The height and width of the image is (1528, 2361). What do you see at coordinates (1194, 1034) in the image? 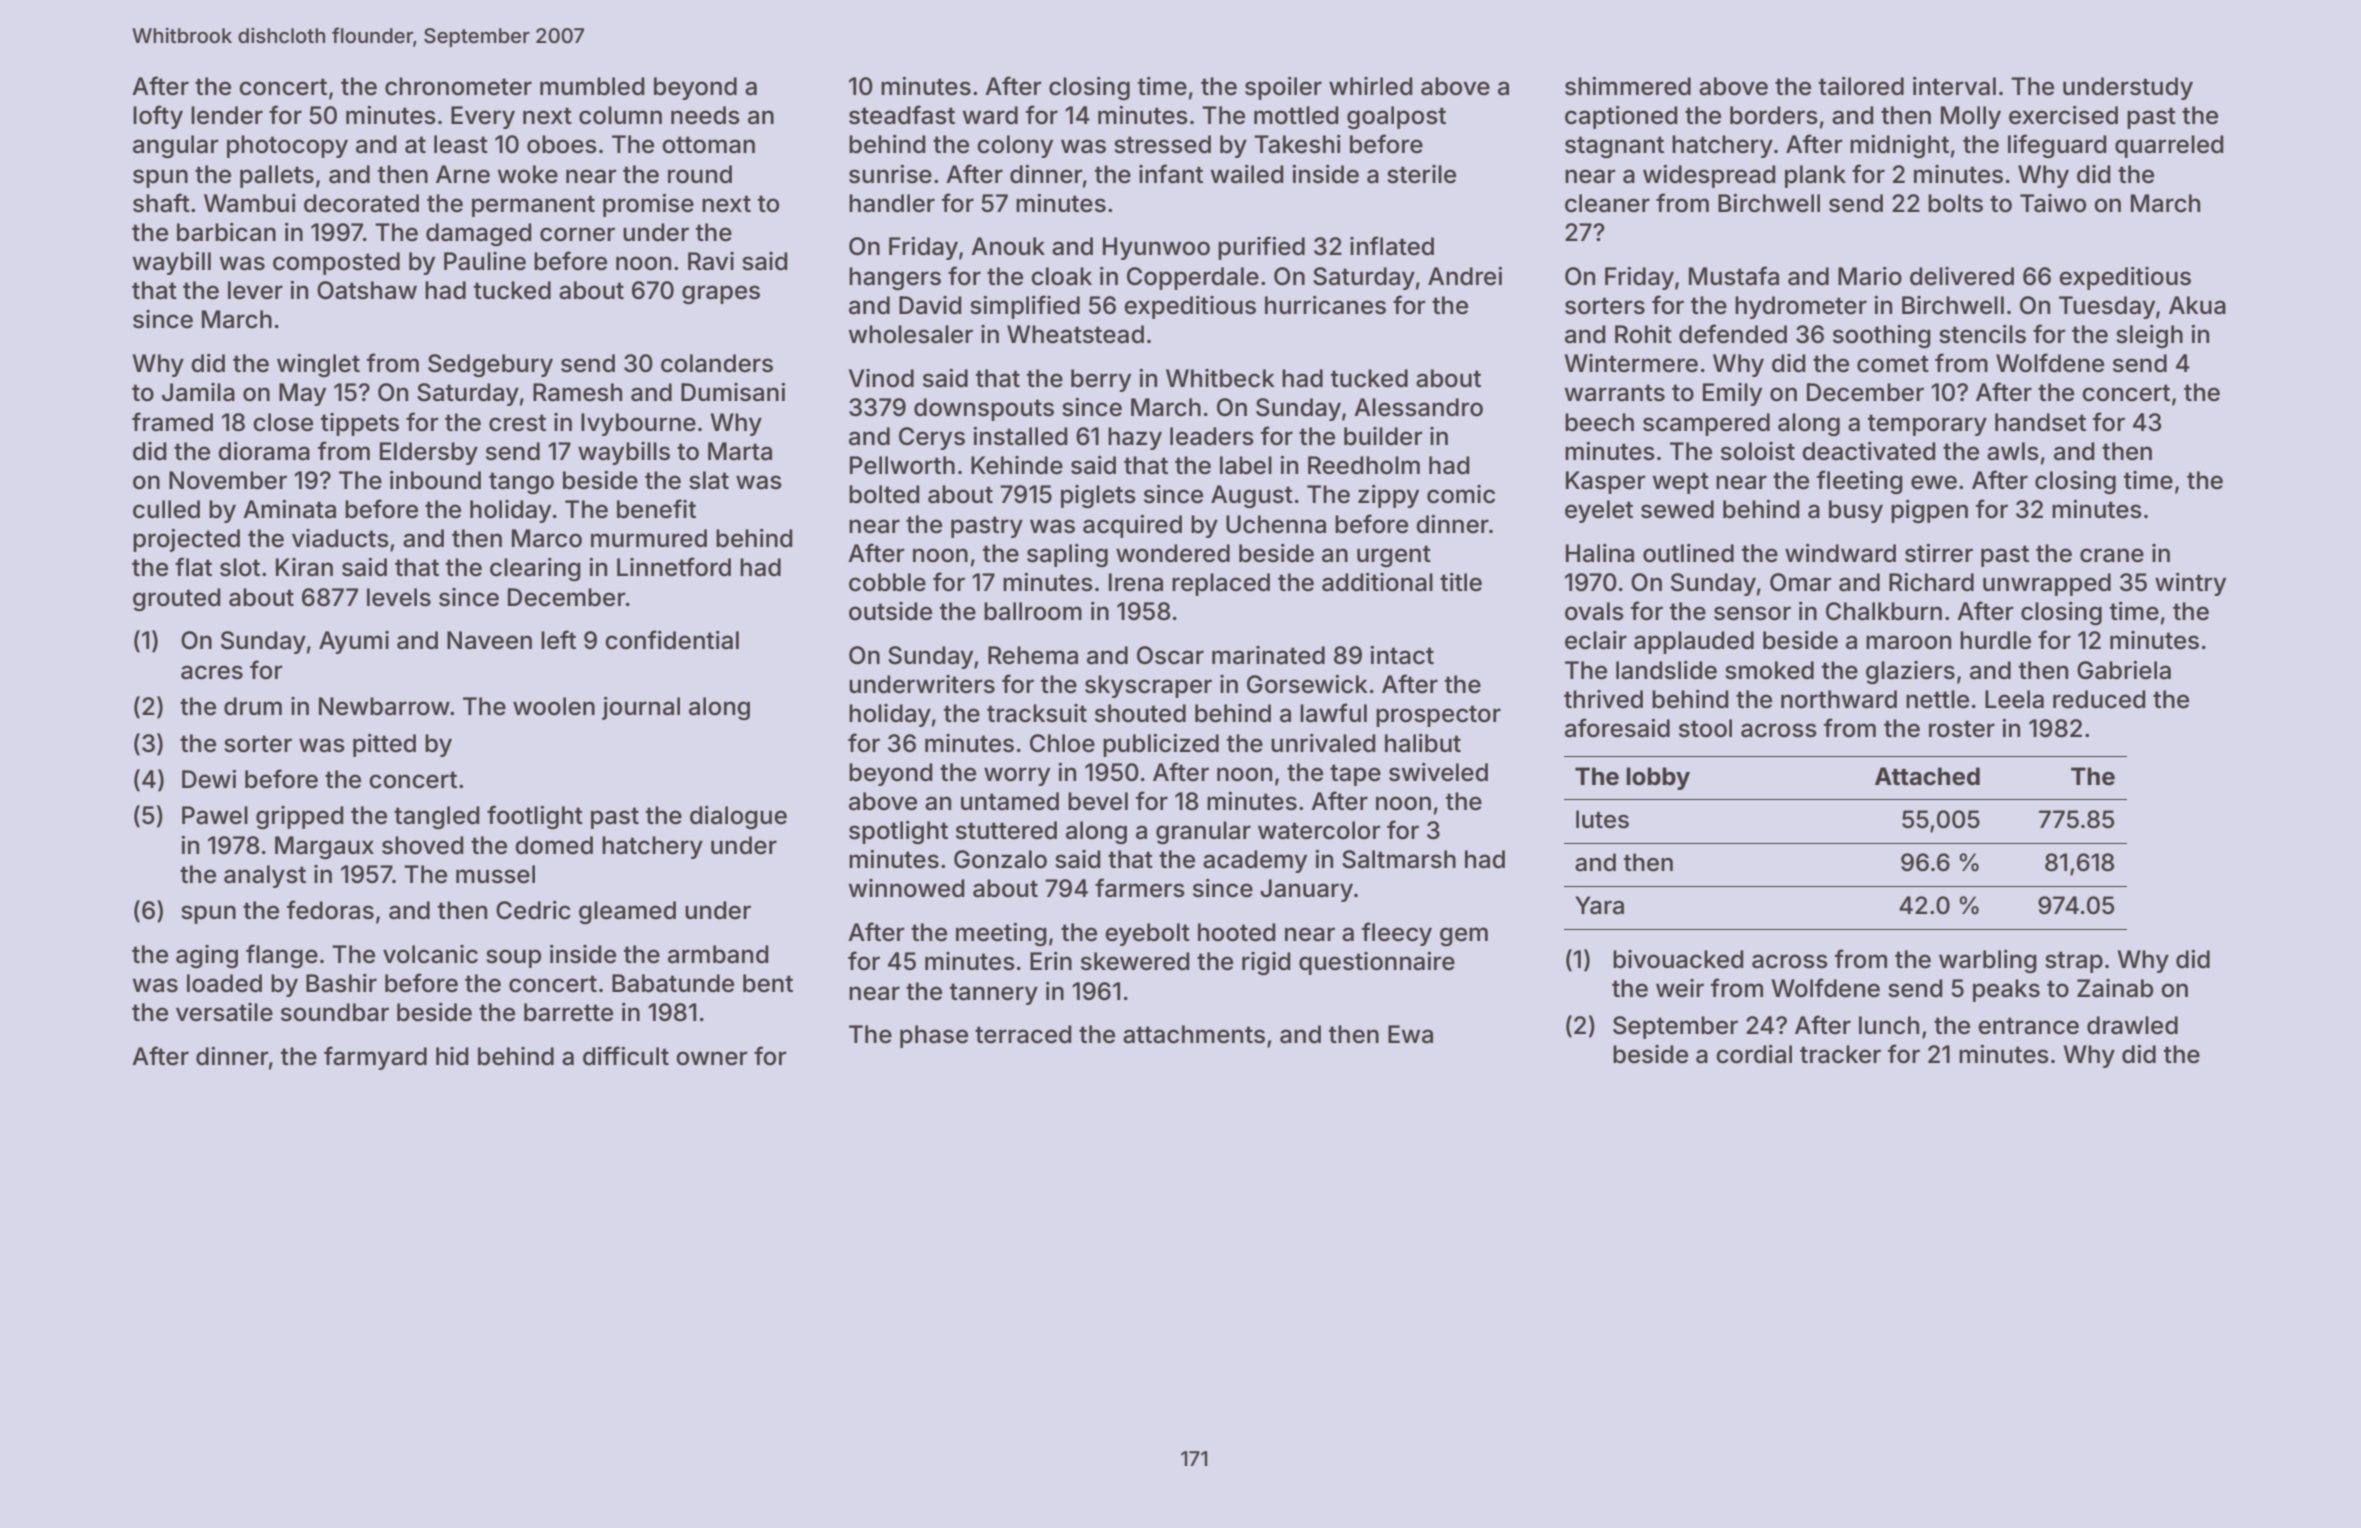
I see `attachments` at bounding box center [1194, 1034].
